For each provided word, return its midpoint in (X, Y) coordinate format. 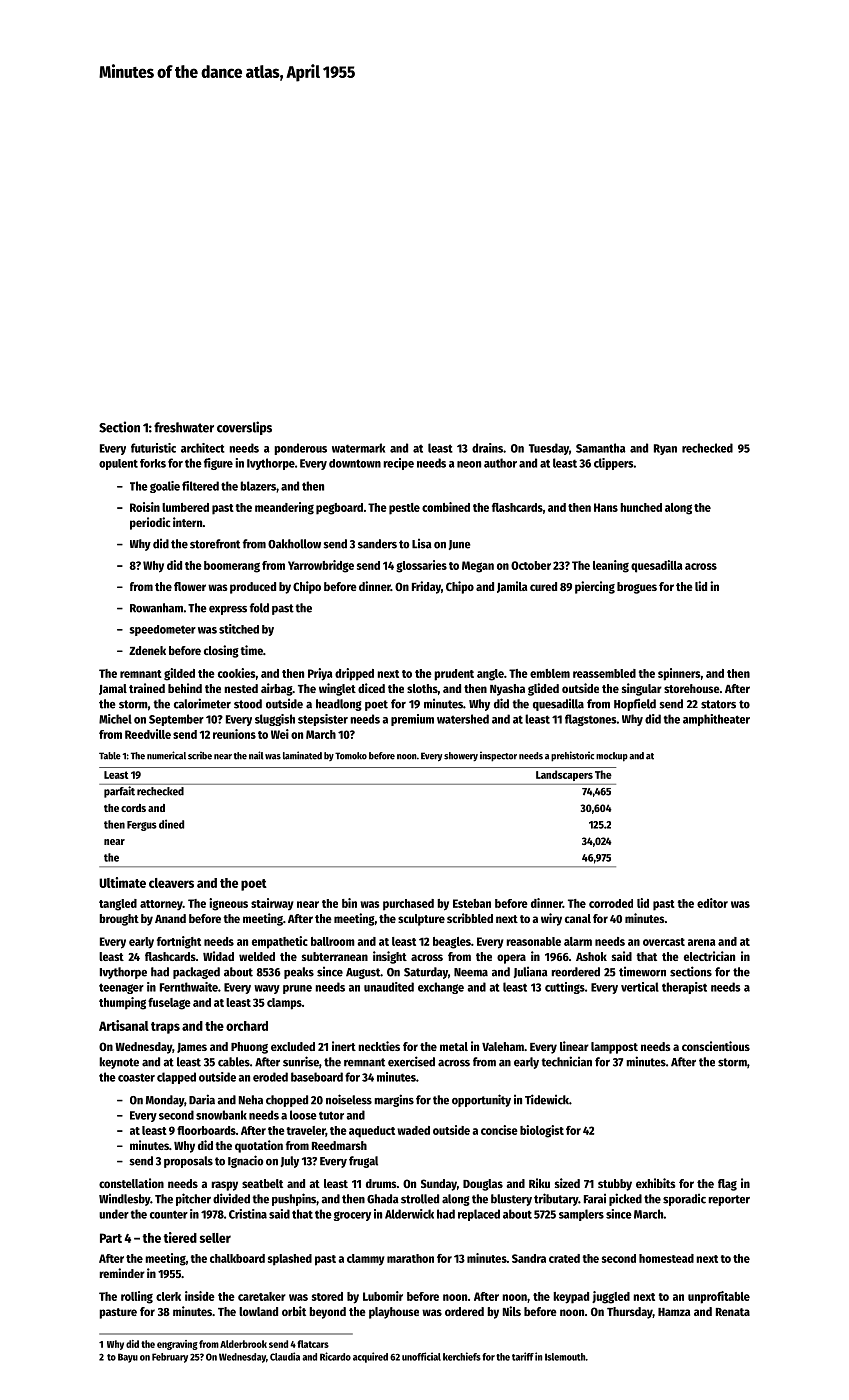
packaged (196, 973)
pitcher (193, 1199)
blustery (511, 1200)
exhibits (656, 1183)
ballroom (333, 941)
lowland (258, 1311)
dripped (354, 674)
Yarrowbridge (321, 566)
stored (327, 1296)
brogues (637, 588)
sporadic (684, 1199)
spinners (679, 674)
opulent (118, 464)
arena (702, 942)
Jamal (113, 689)
